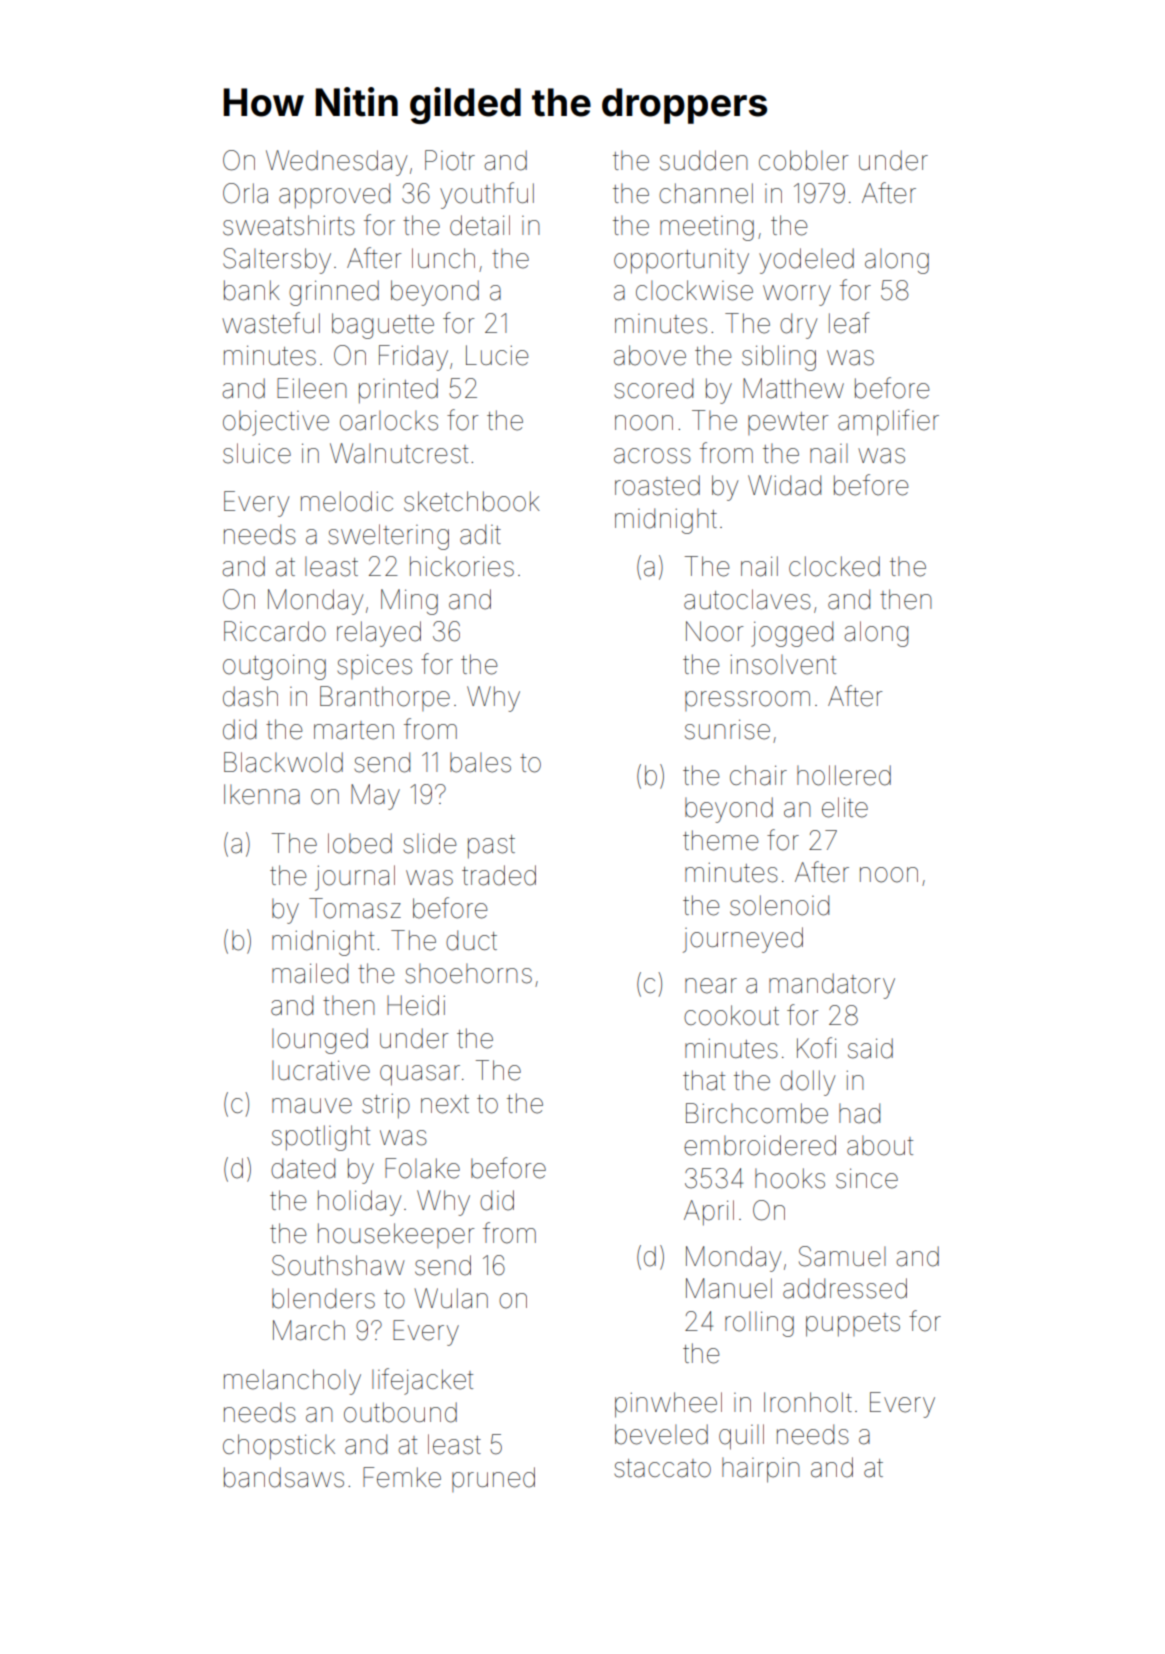 This screenshot has height=1654, width=1165. I want to click on solenoid, so click(779, 905).
